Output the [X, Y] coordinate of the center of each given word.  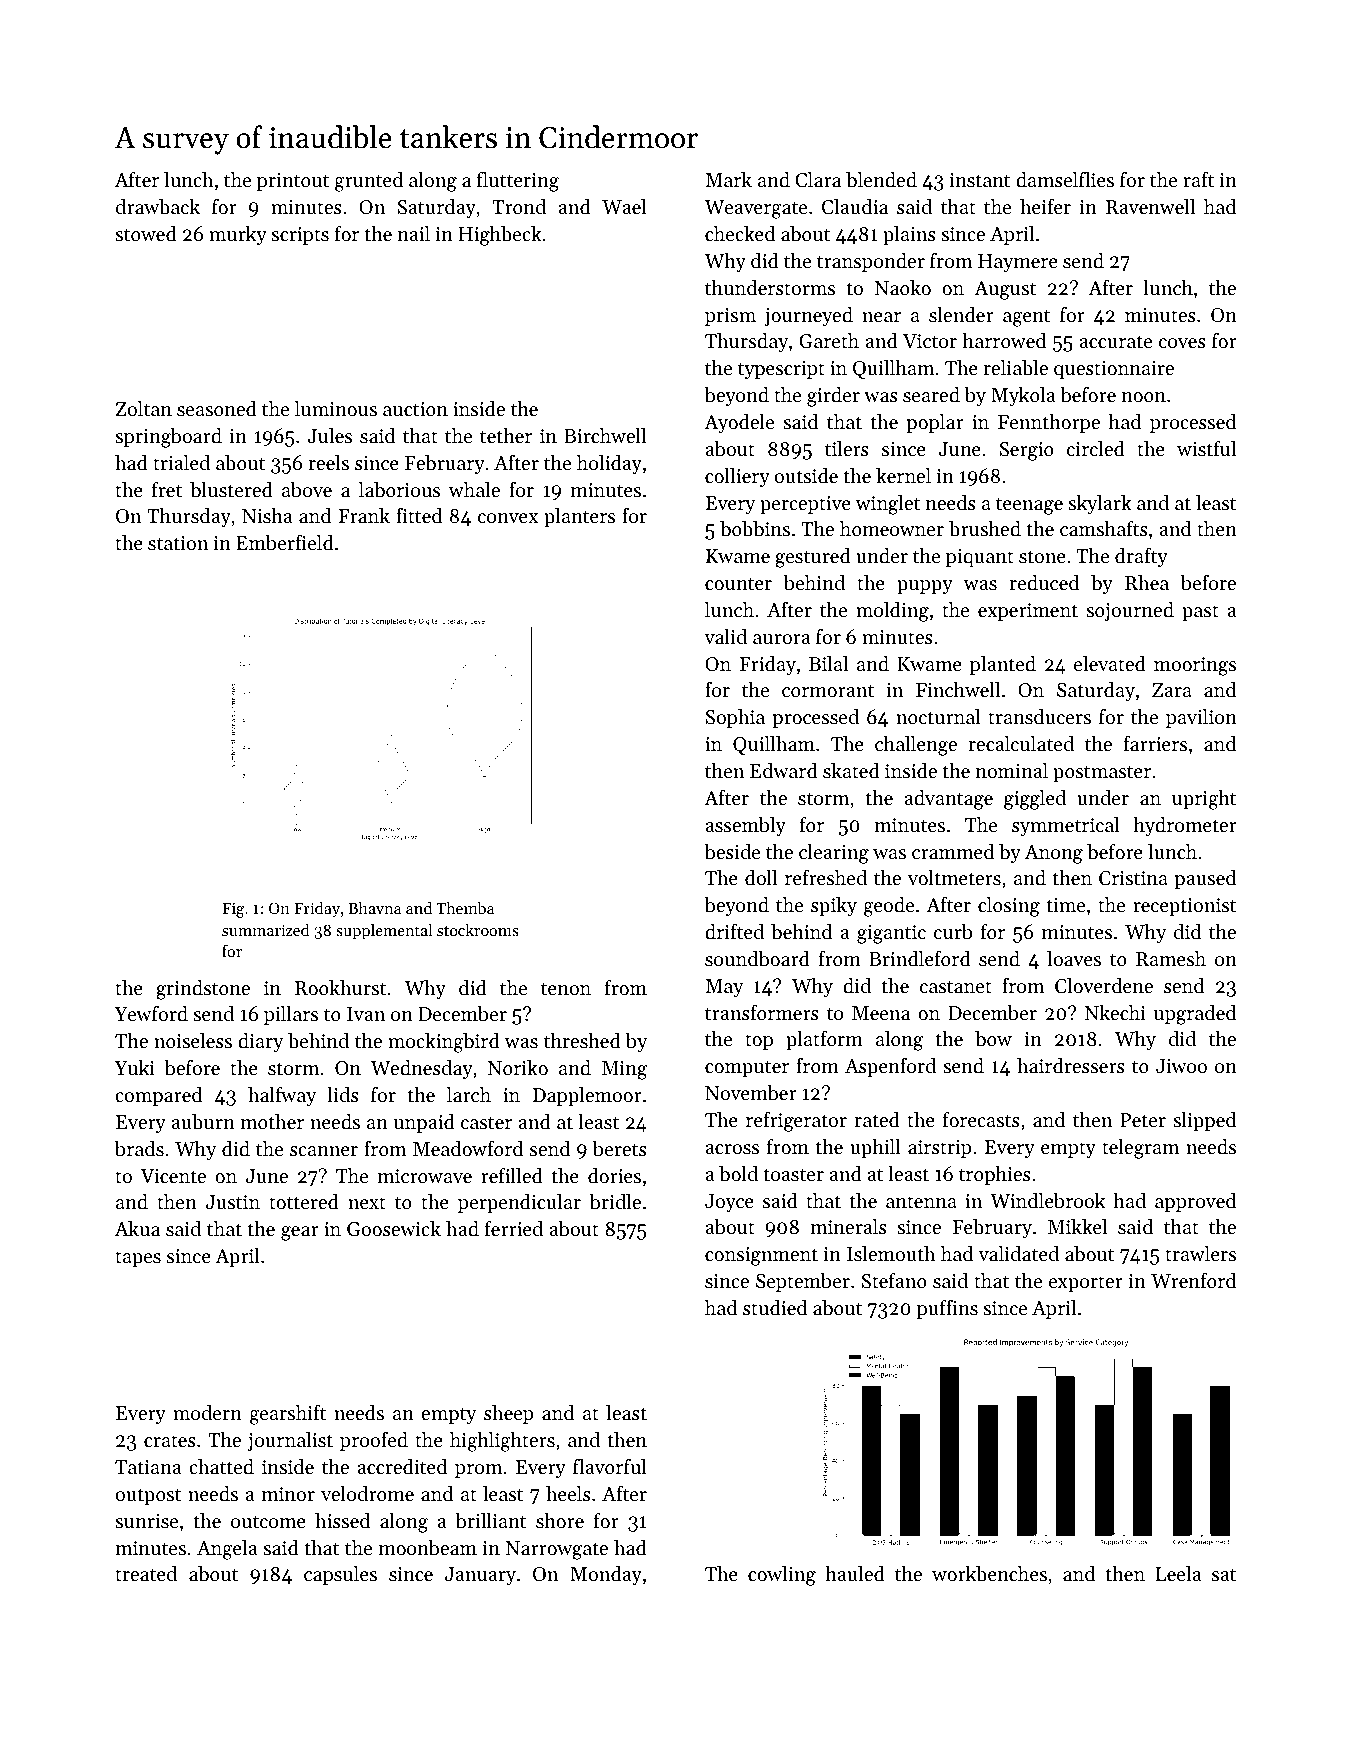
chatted [221, 1467]
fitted [419, 515]
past [1200, 613]
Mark [728, 179]
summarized [266, 930]
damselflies [1065, 180]
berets [620, 1149]
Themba [465, 908]
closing [1009, 907]
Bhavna [374, 908]
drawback [158, 207]
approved [1195, 1202]
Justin [233, 1202]
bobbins [755, 529]
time [1066, 905]
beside [732, 852]
